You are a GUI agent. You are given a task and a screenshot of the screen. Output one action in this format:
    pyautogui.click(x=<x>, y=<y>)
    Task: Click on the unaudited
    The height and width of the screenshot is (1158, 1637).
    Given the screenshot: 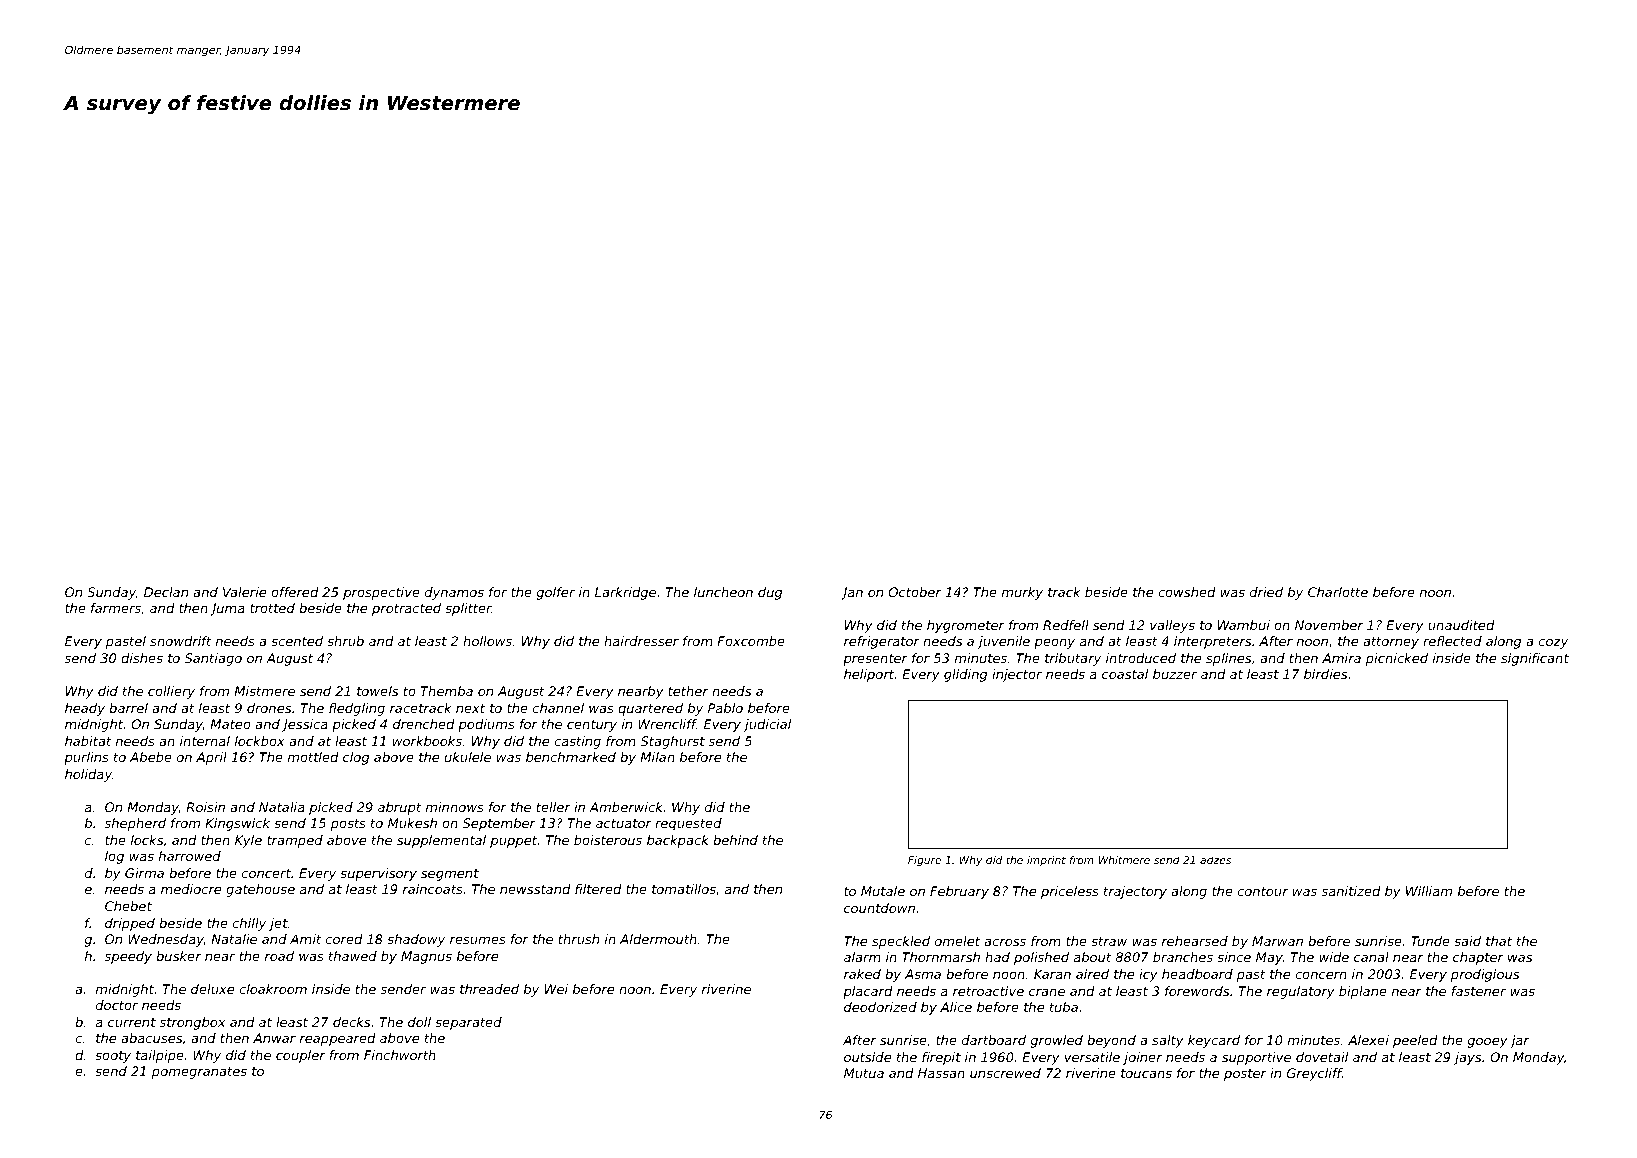 What is the action you would take?
    pyautogui.click(x=1461, y=625)
